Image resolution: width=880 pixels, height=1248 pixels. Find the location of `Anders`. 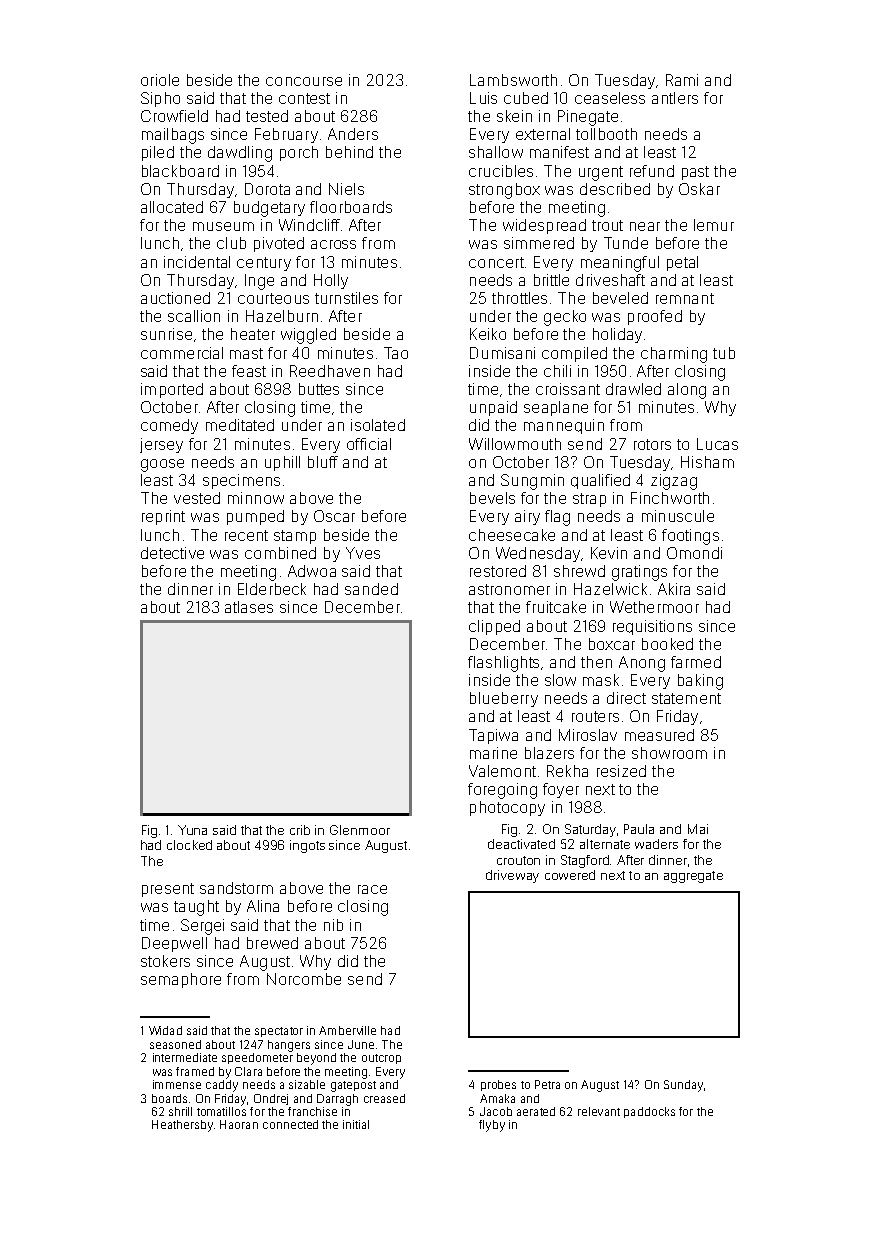

Anders is located at coordinates (353, 134).
